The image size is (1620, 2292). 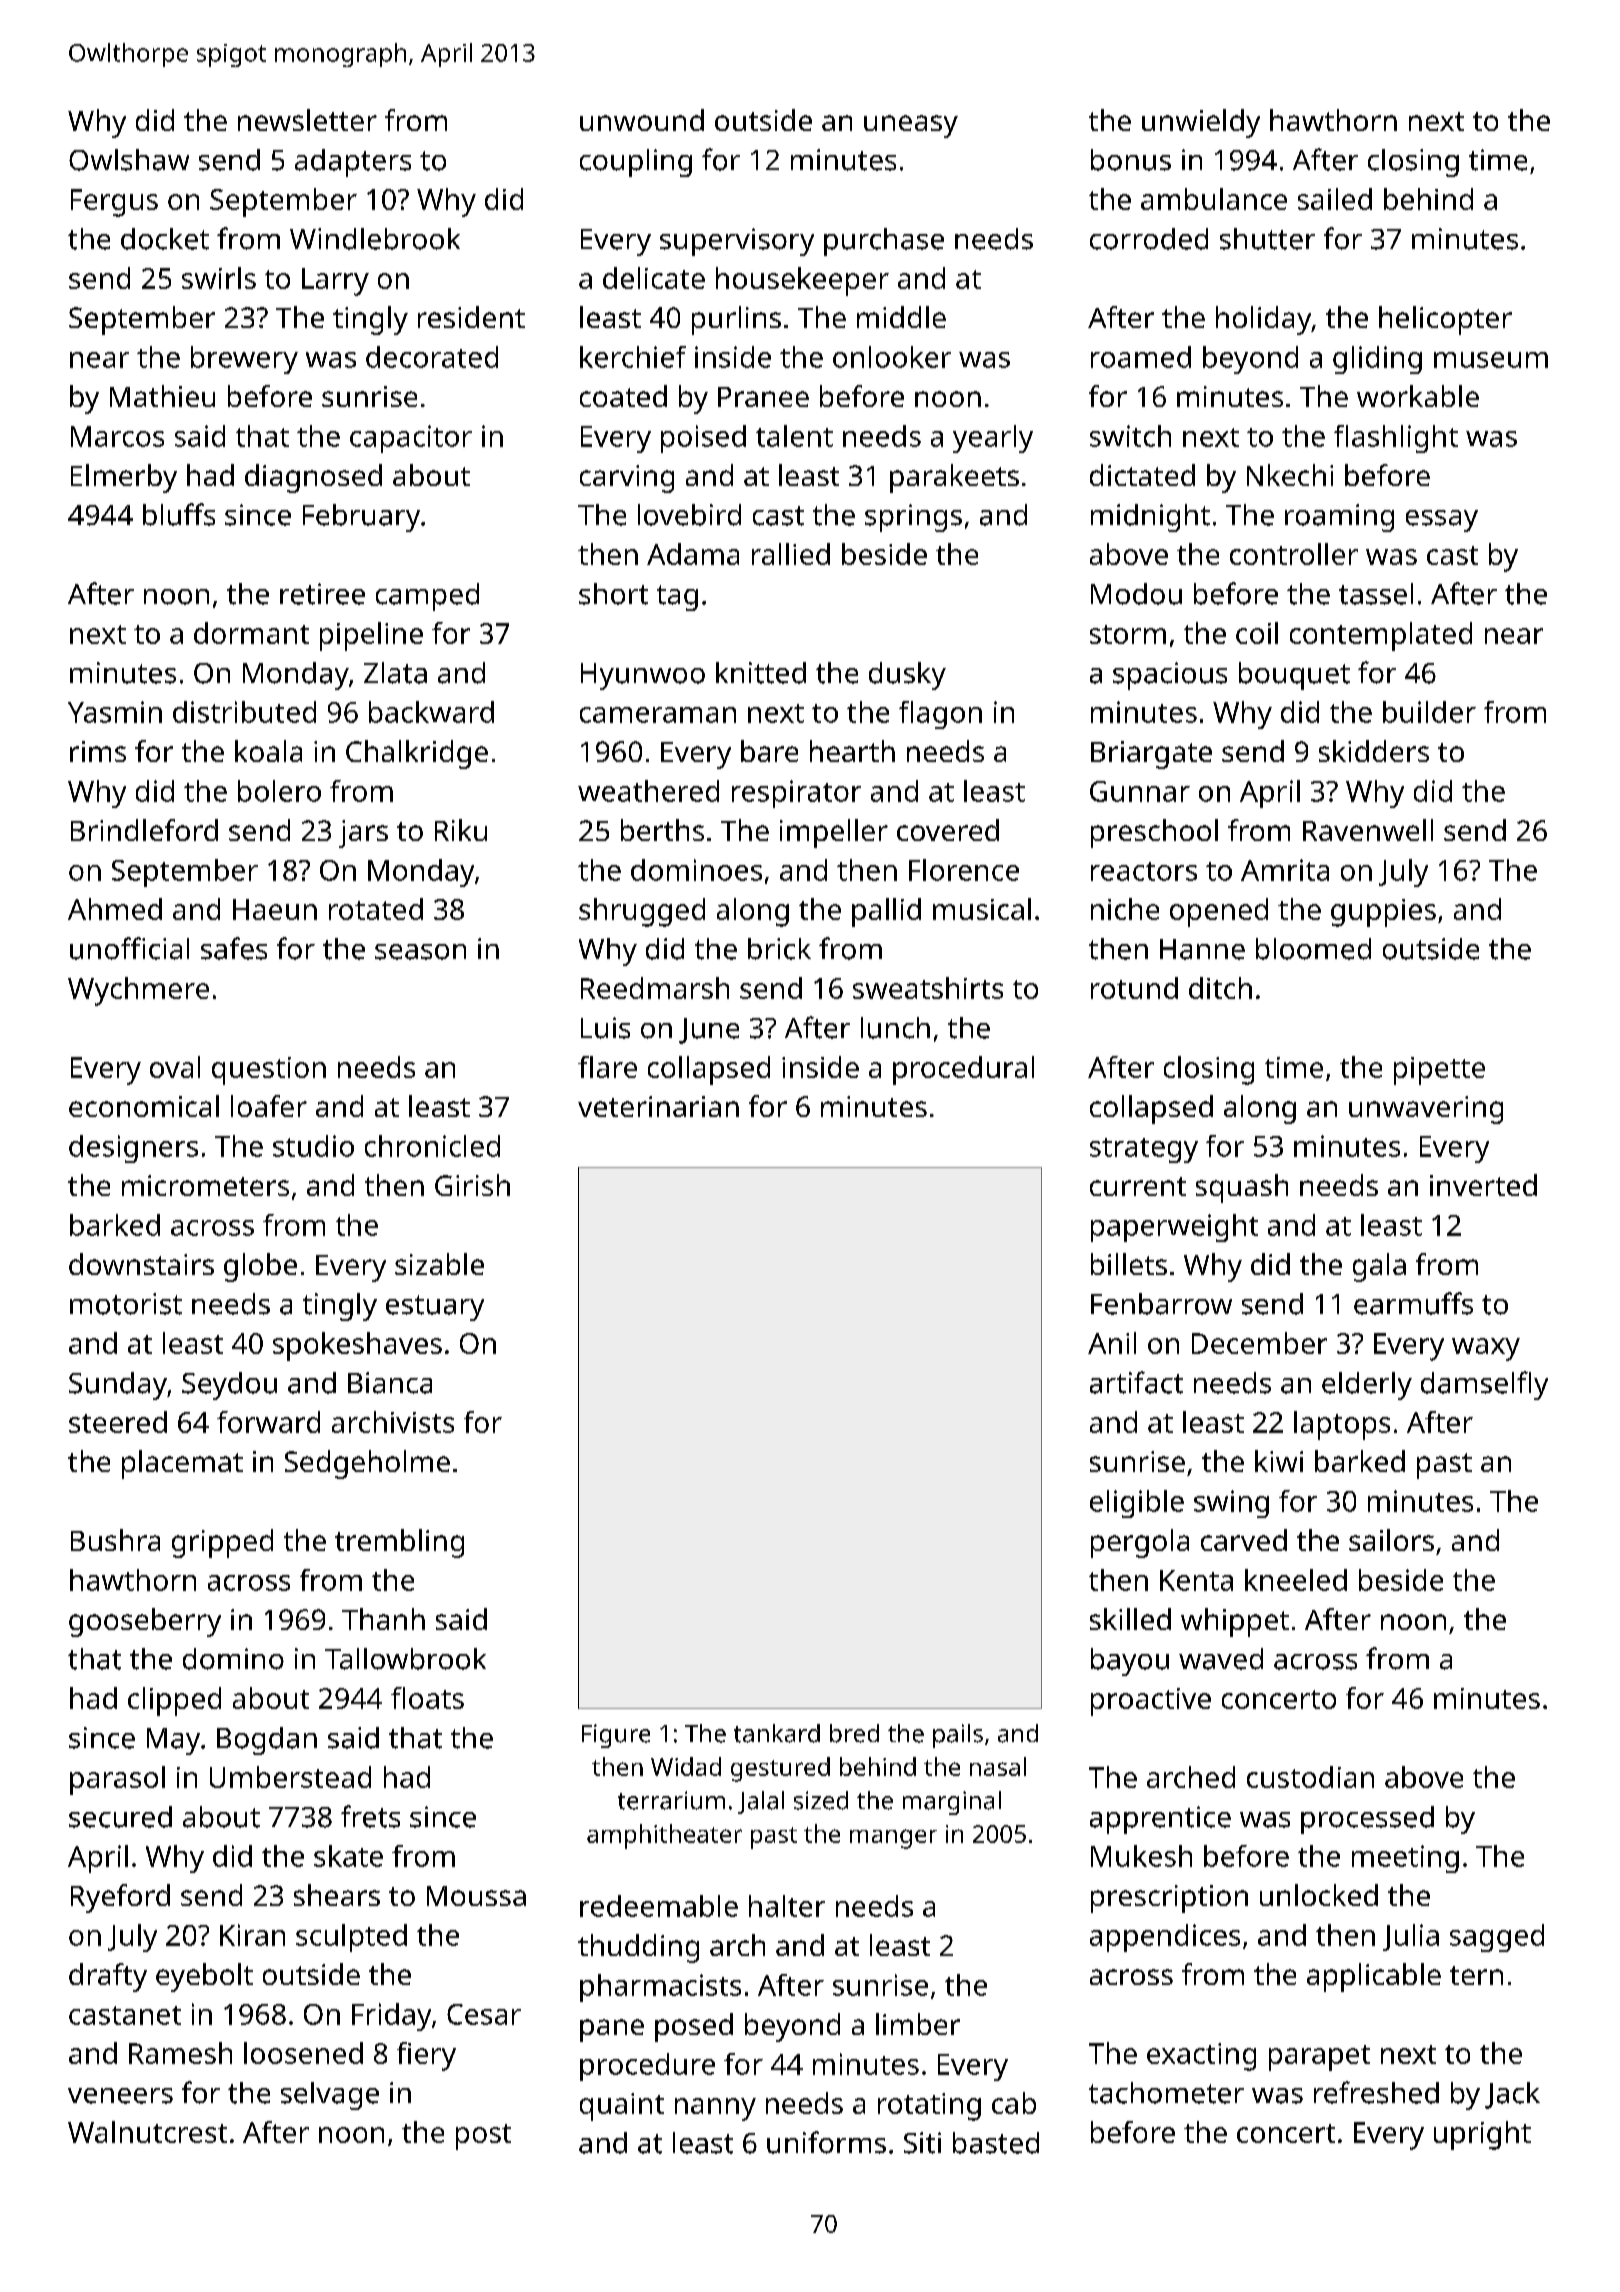 I want to click on uneasy, so click(x=911, y=126).
